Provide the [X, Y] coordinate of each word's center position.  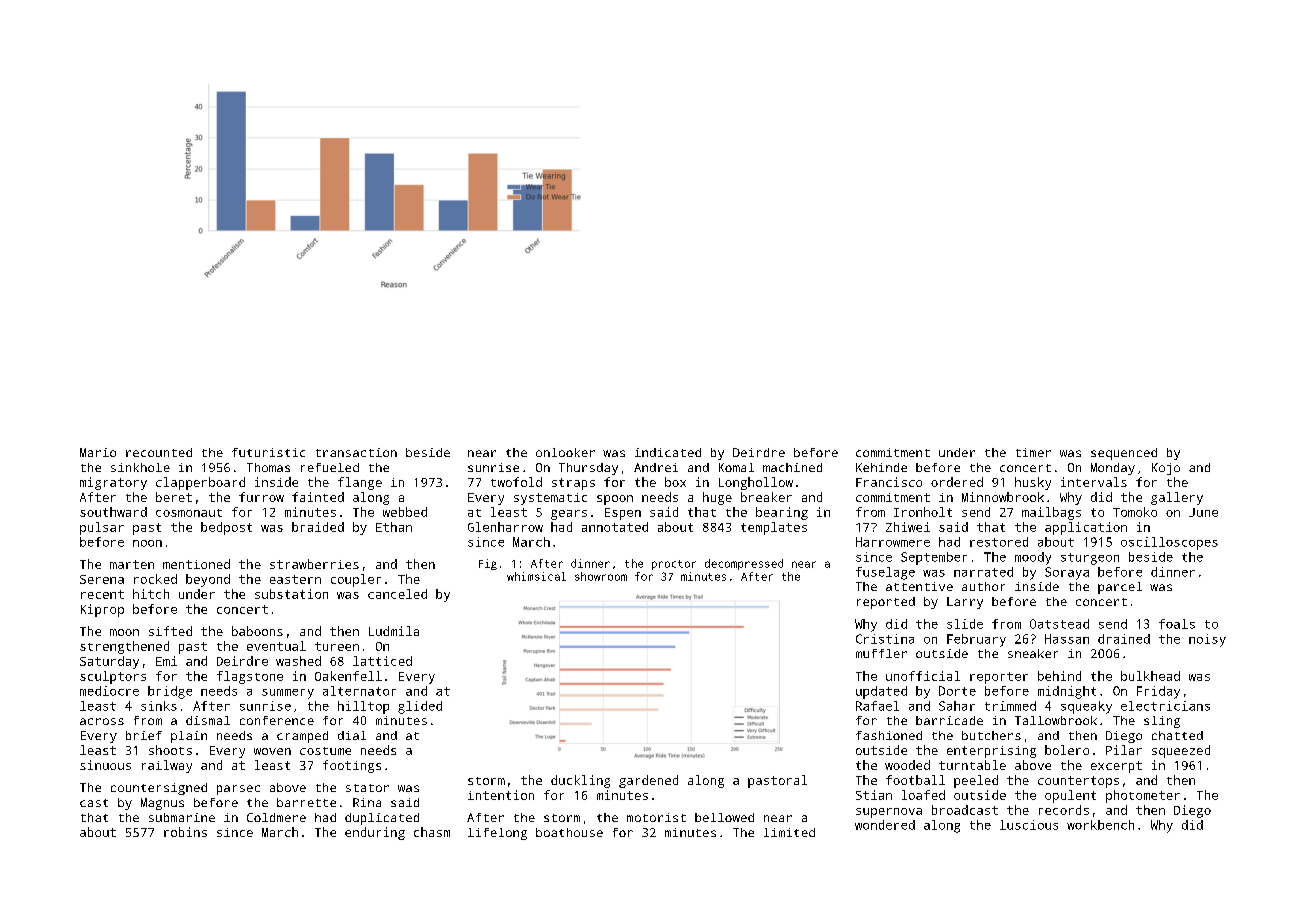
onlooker [565, 452]
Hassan [1067, 639]
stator [367, 788]
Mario [98, 452]
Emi [166, 661]
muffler [881, 653]
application [1086, 528]
